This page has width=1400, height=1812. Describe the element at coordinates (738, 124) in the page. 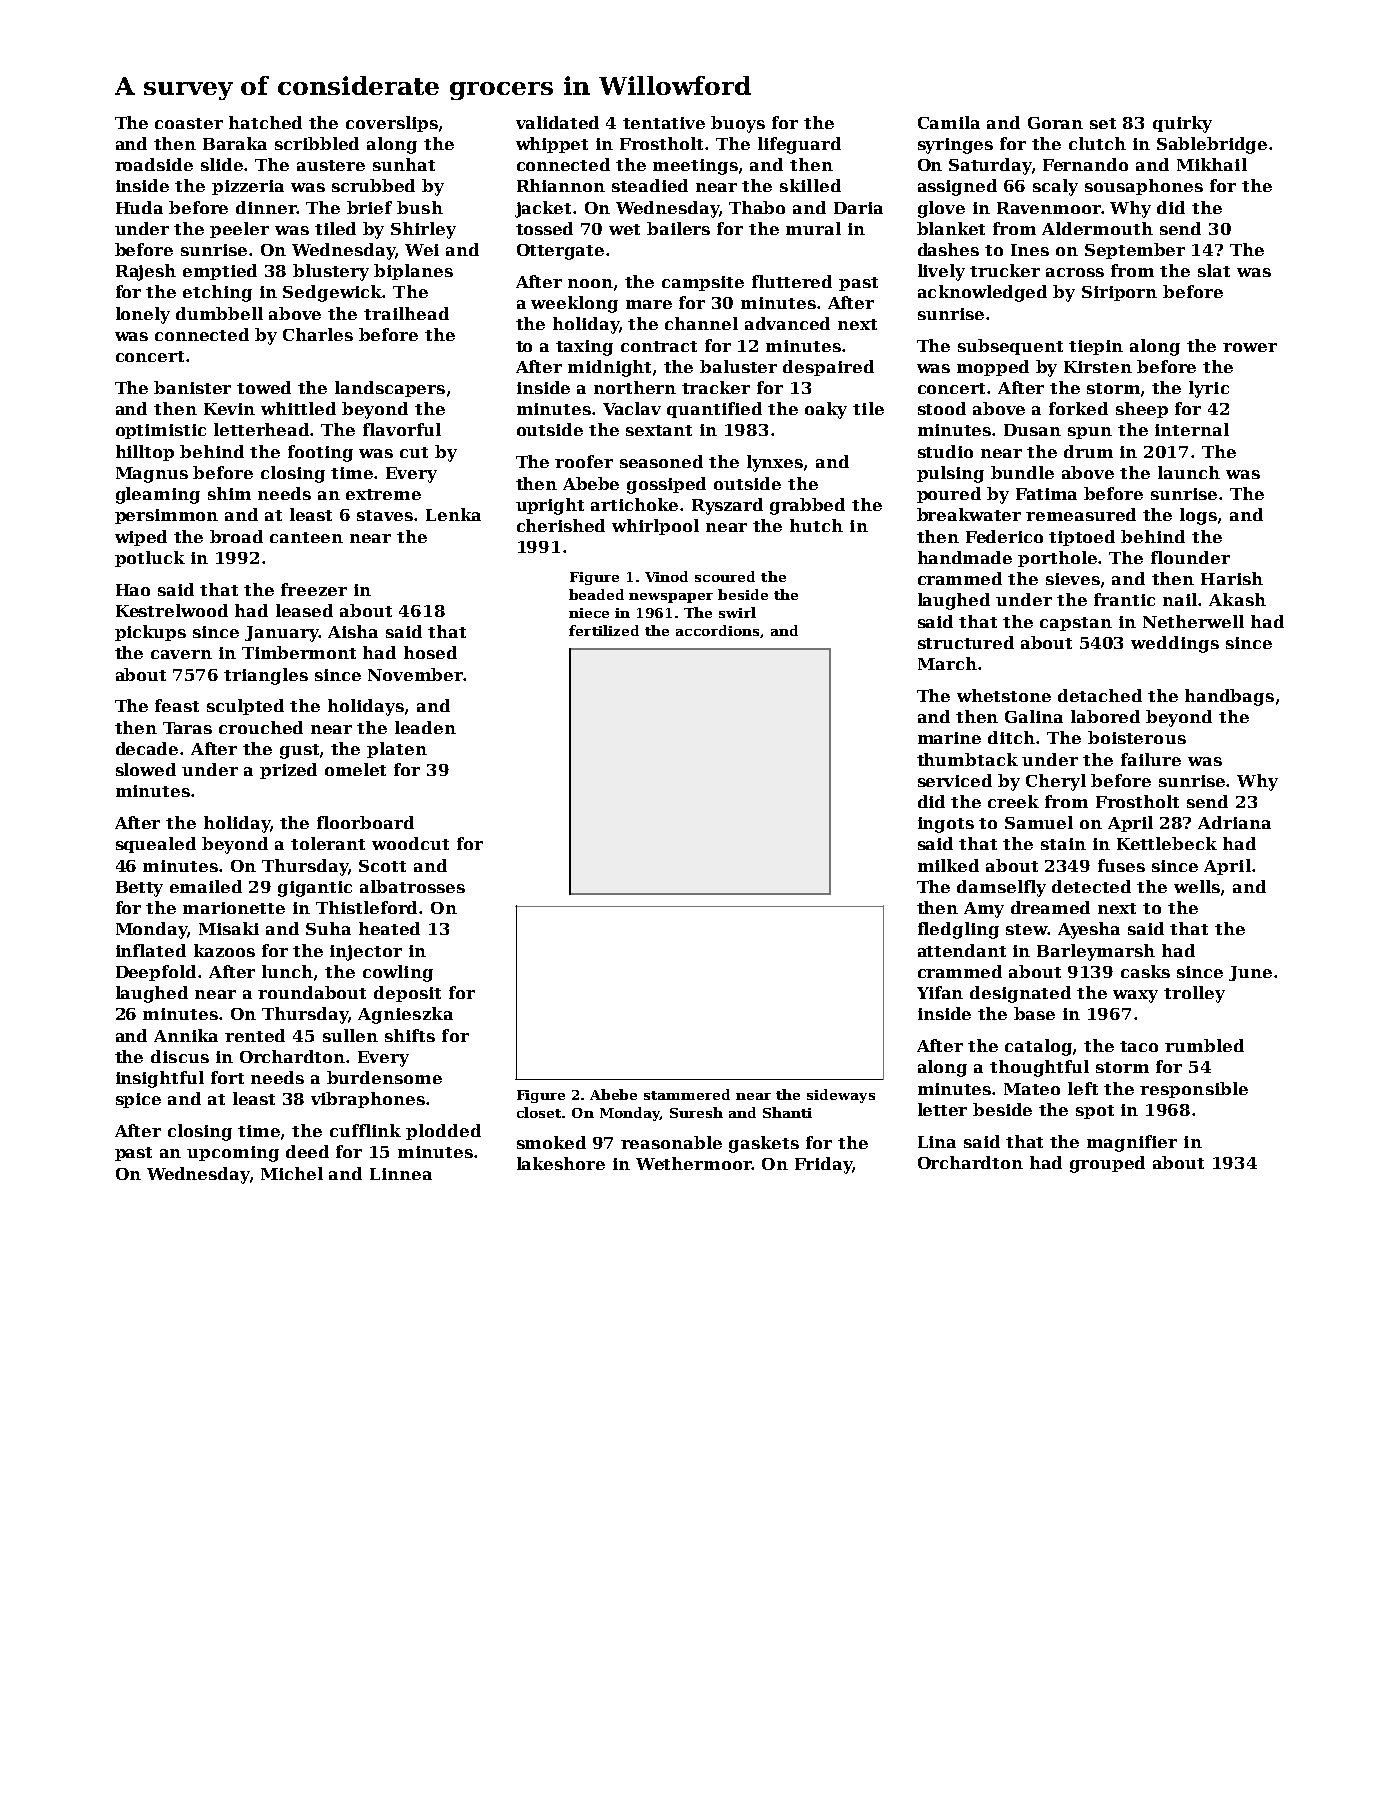

I see `buoys` at that location.
